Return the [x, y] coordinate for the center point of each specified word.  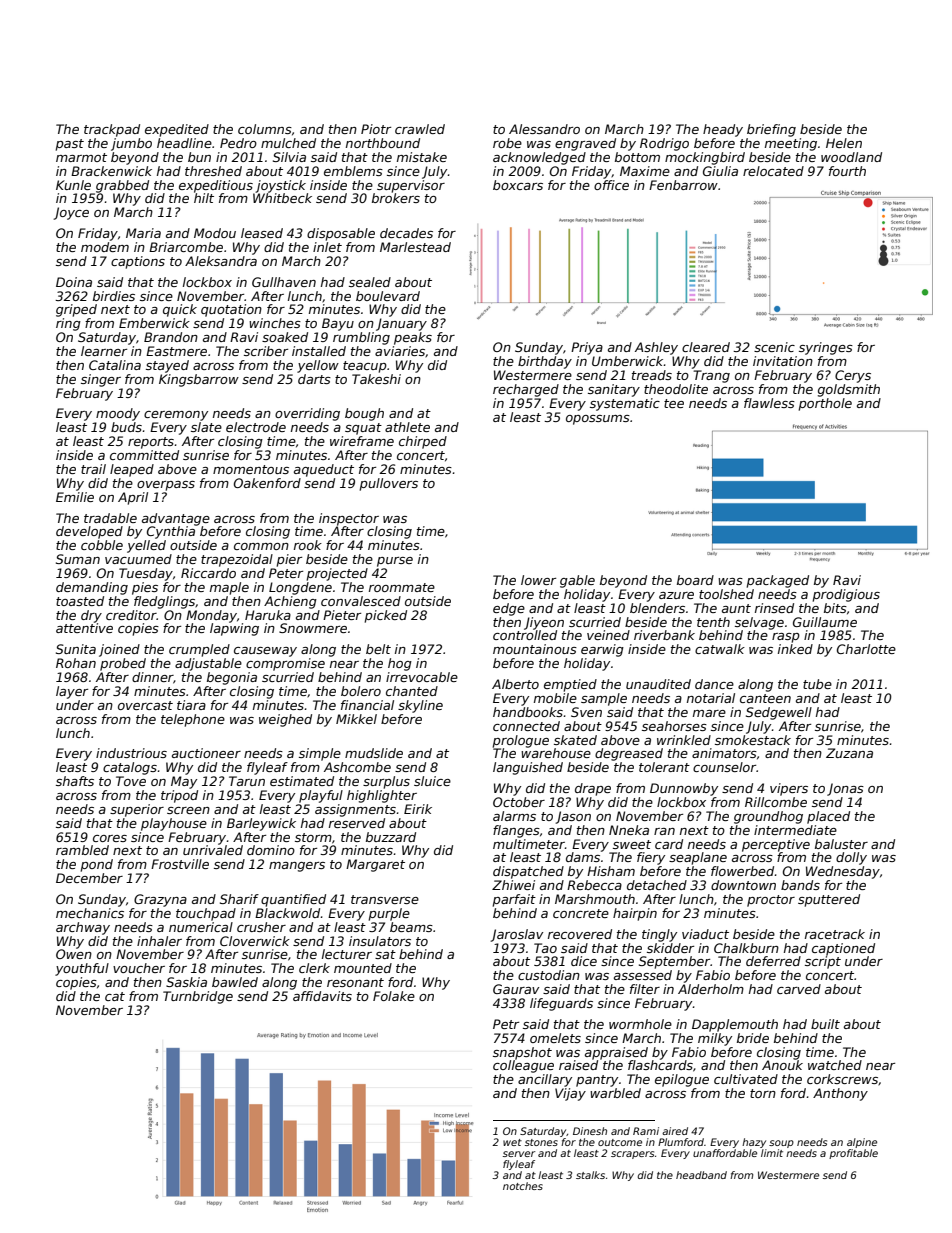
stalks [590, 1175]
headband [701, 1175]
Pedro [238, 143]
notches [523, 1186]
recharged [526, 390]
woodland [851, 157]
